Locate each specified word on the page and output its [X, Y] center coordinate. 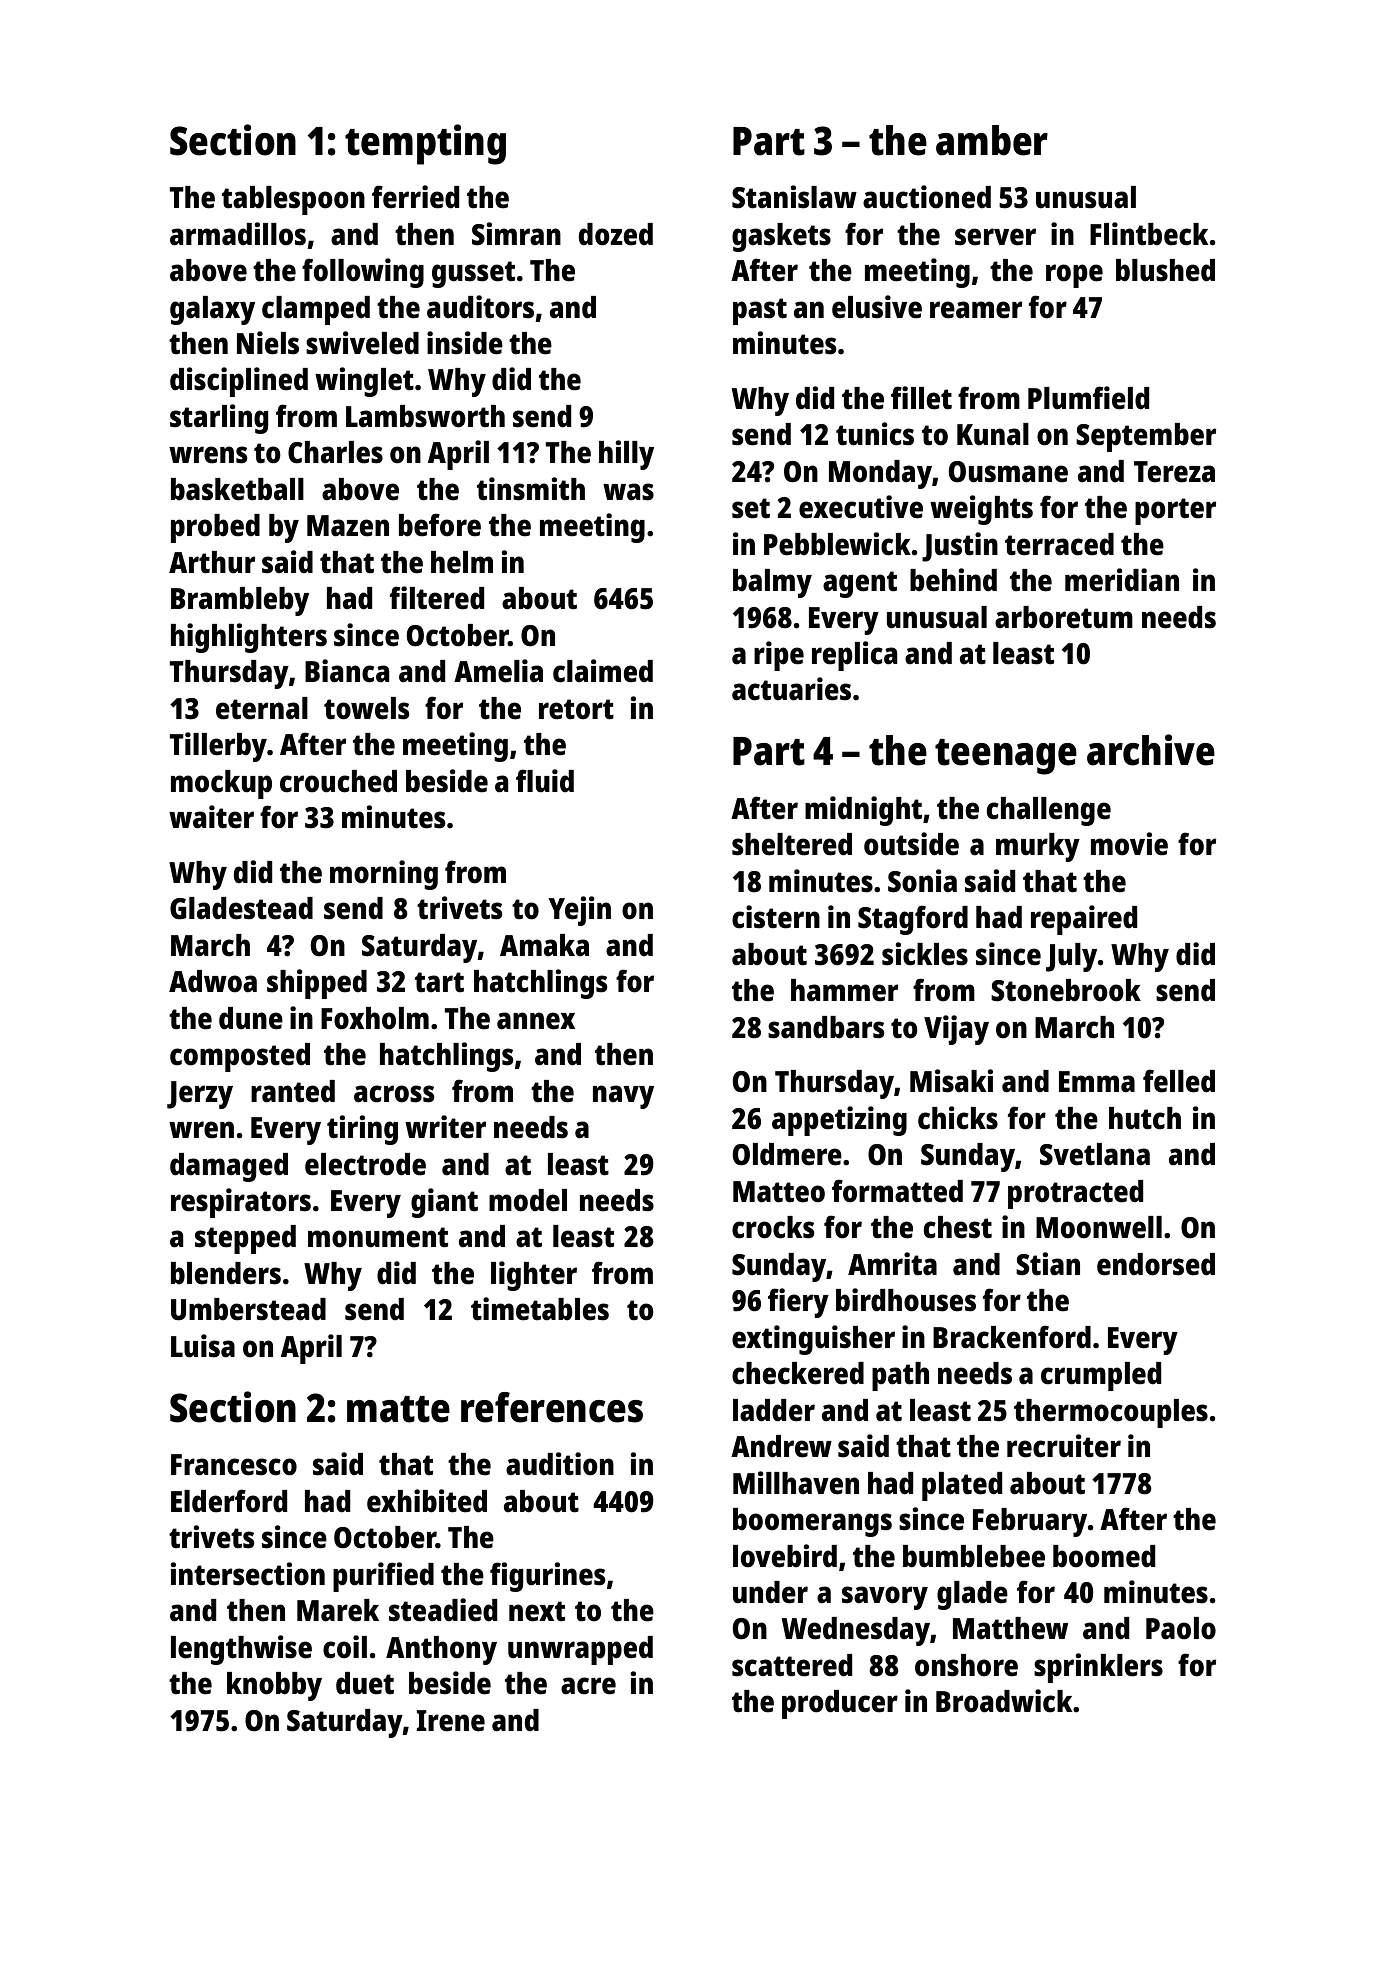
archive [1151, 750]
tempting [425, 144]
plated [962, 1486]
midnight [863, 811]
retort [576, 709]
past [760, 311]
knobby [274, 1686]
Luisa [203, 1346]
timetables [540, 1309]
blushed [1165, 270]
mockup [221, 784]
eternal [262, 708]
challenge [1049, 811]
